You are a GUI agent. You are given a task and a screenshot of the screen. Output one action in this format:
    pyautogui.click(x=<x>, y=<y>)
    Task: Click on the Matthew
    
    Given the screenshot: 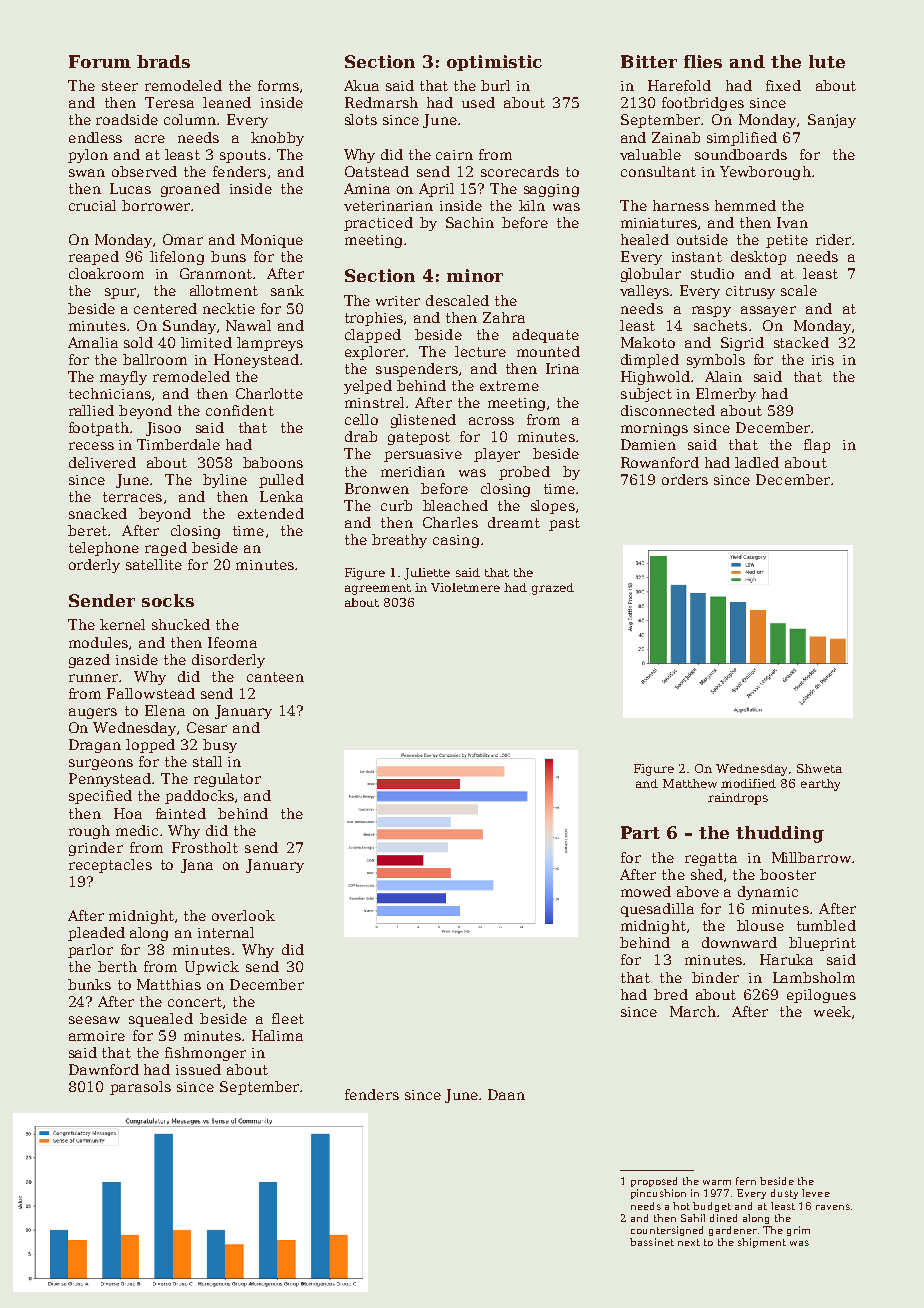 What is the action you would take?
    pyautogui.click(x=690, y=783)
